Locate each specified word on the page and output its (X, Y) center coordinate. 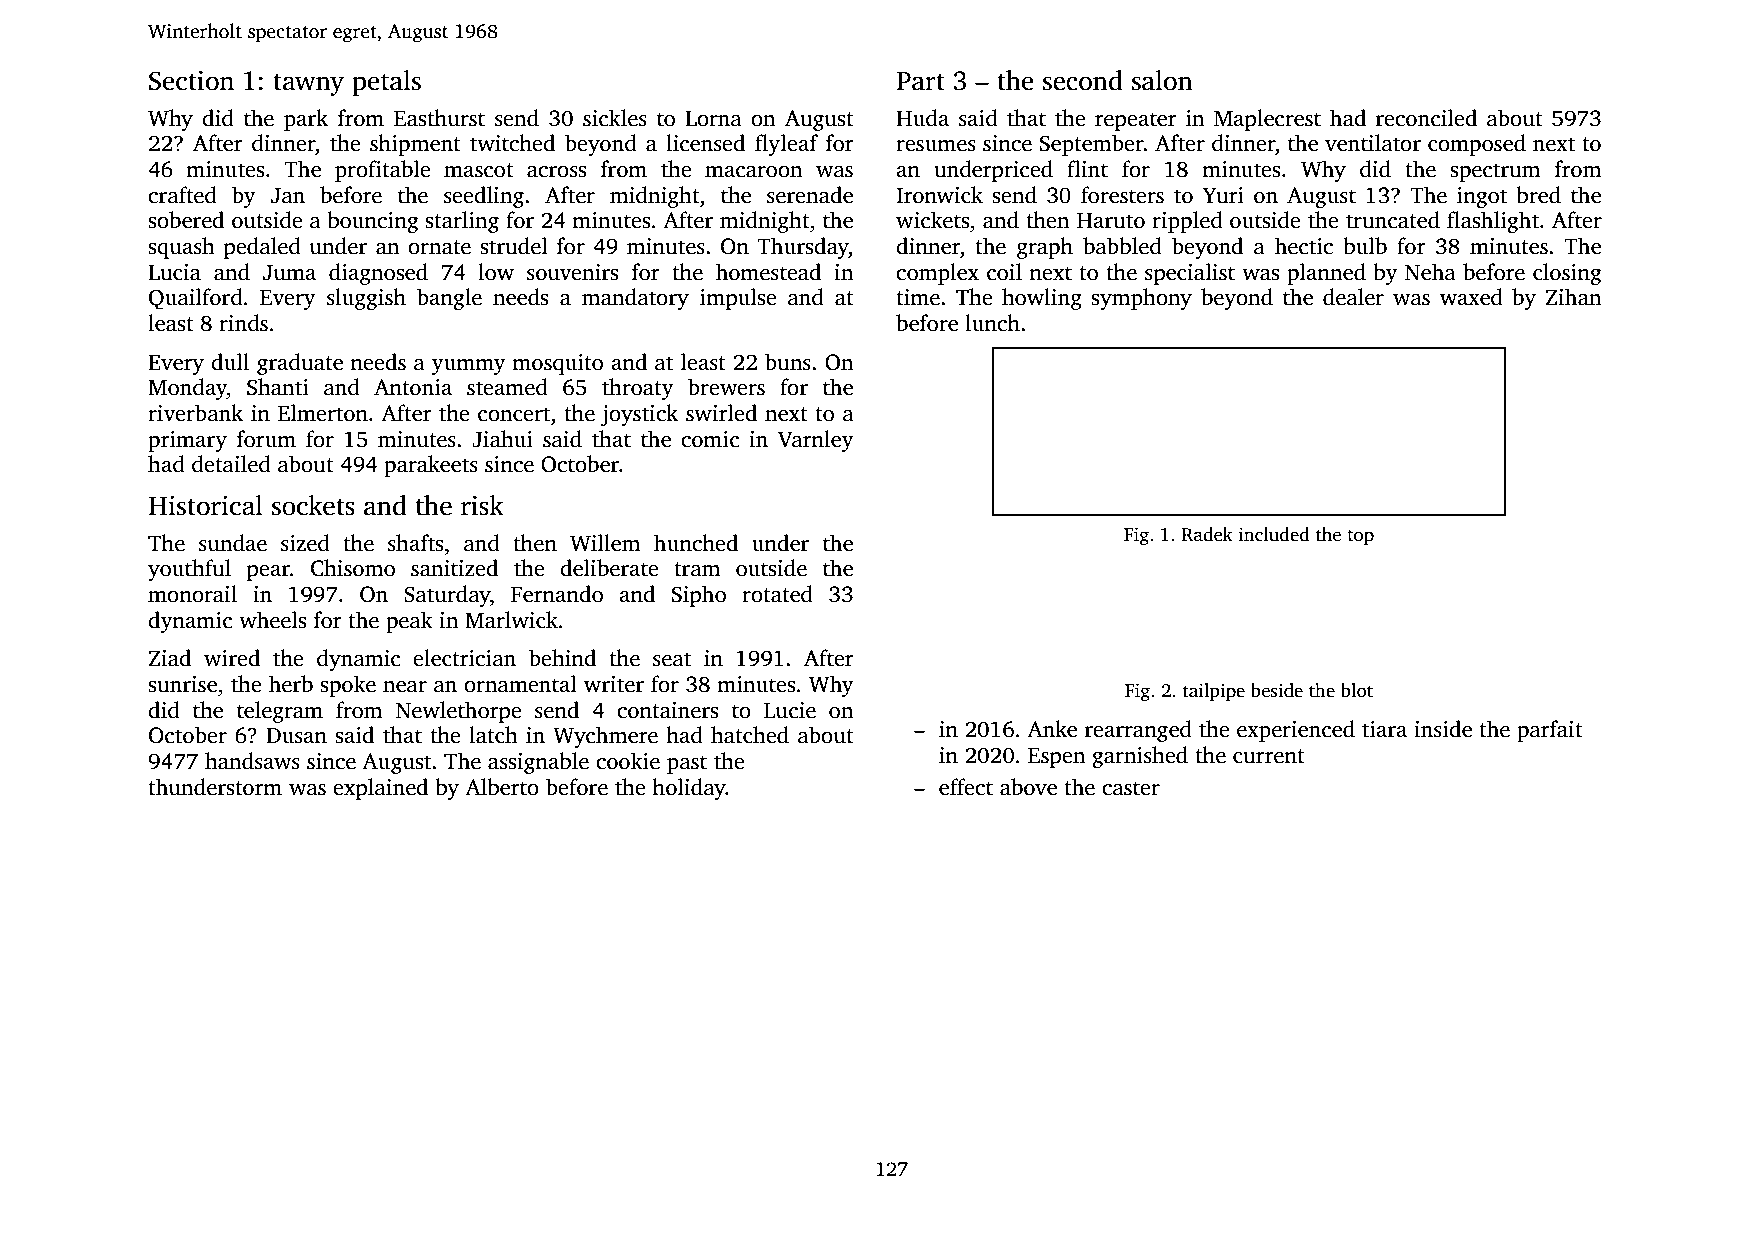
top (1360, 537)
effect (966, 787)
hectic (1304, 246)
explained (380, 789)
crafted (182, 195)
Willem (605, 543)
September (1092, 145)
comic (710, 439)
